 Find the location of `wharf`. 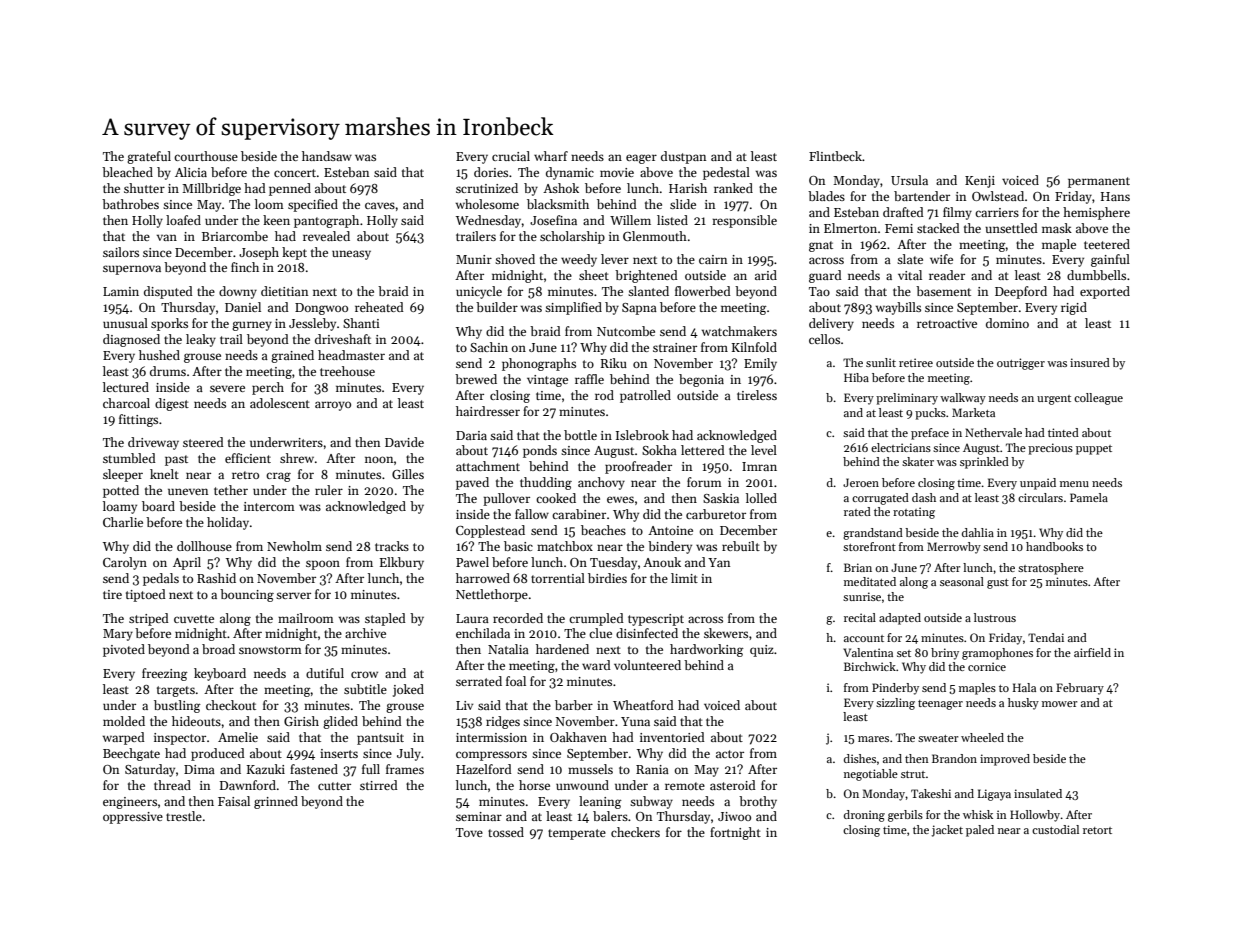

wharf is located at coordinates (551, 156).
